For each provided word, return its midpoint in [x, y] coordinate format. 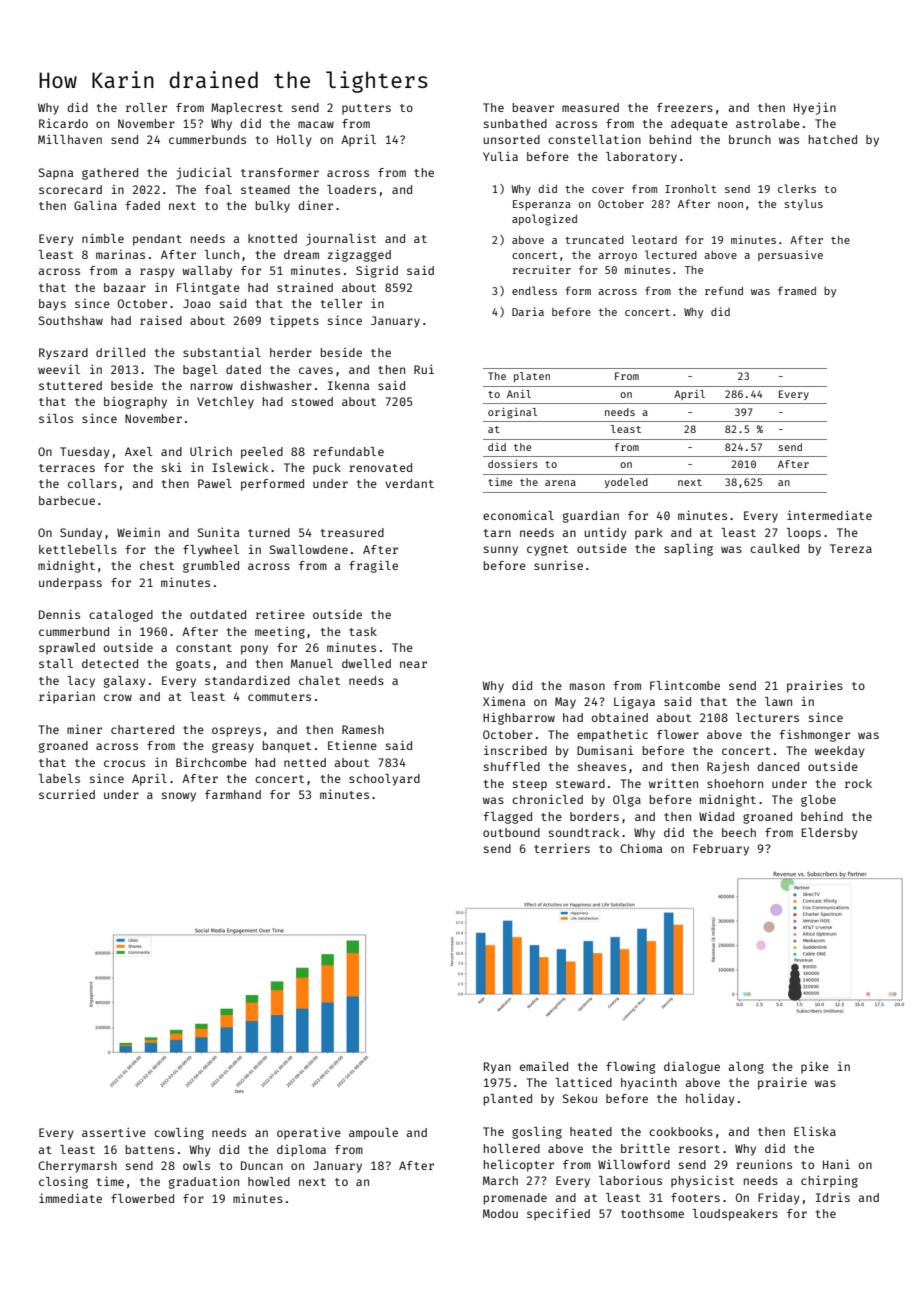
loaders [351, 189]
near [413, 664]
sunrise [558, 565]
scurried [67, 794]
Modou [500, 1213]
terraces [67, 468]
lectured [671, 254]
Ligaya [634, 702]
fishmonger [814, 735]
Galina [95, 205]
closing [63, 1182]
